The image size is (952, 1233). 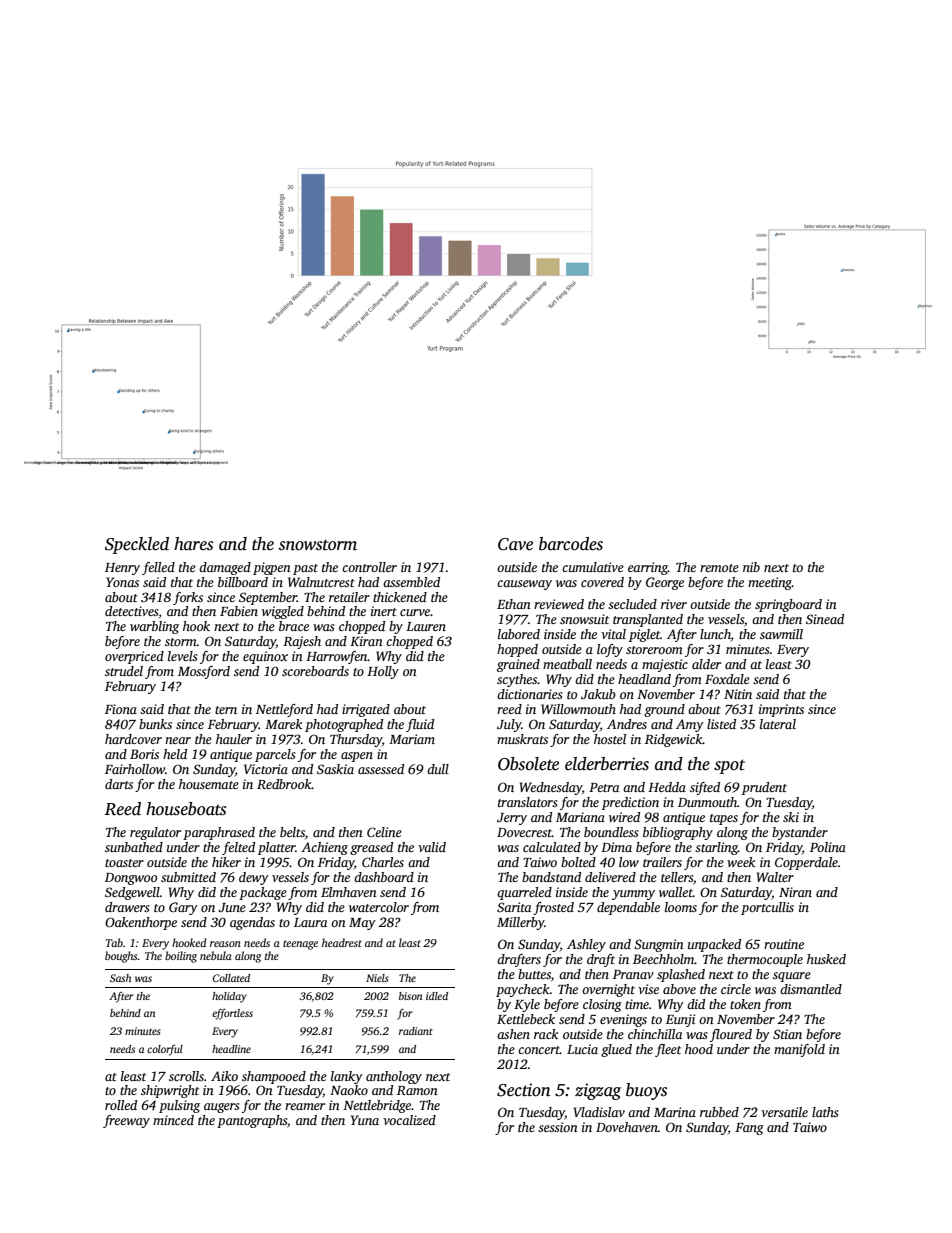 What do you see at coordinates (800, 833) in the screenshot?
I see `bystander` at bounding box center [800, 833].
